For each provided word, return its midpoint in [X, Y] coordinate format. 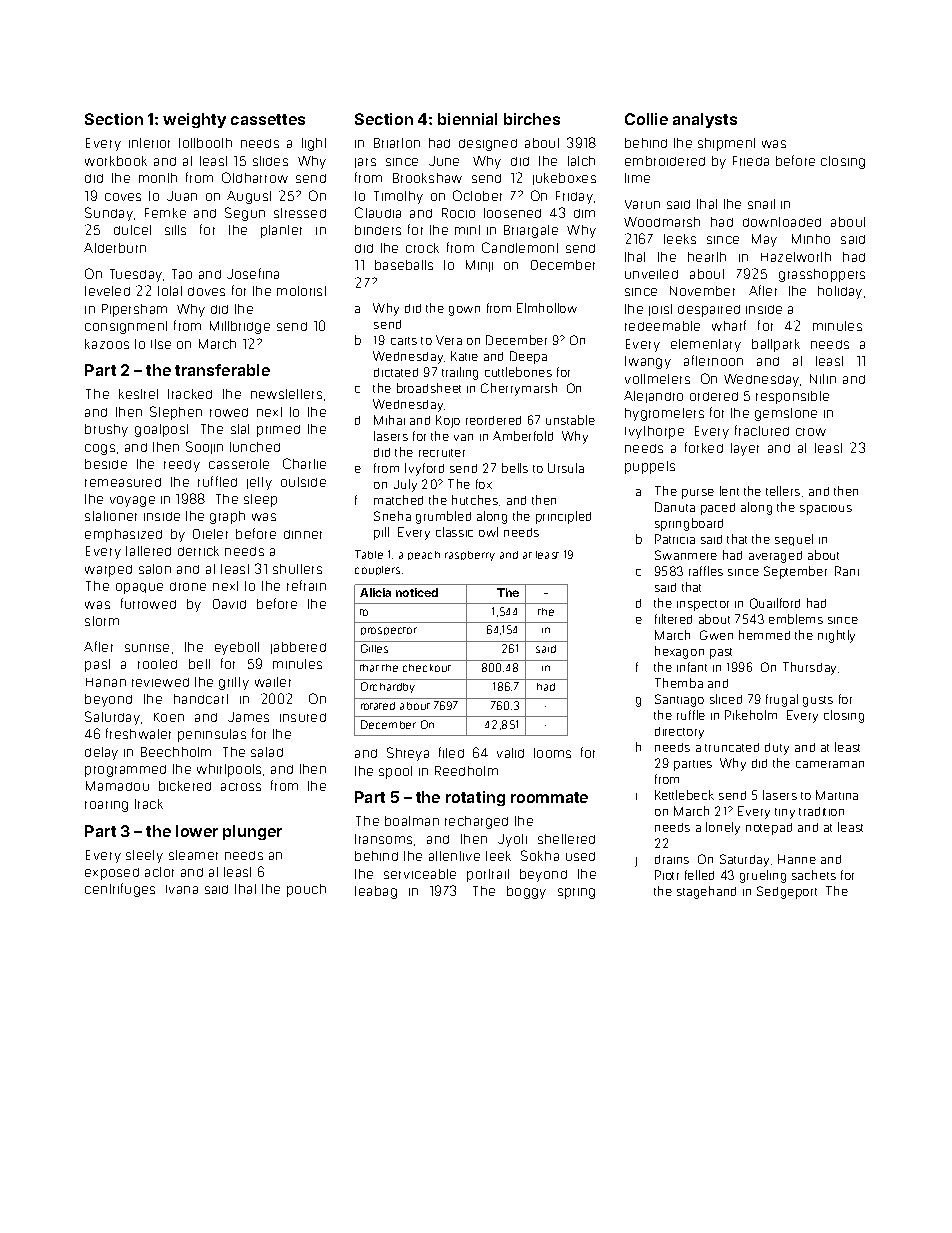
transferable [222, 370]
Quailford [775, 603]
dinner [303, 534]
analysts [705, 120]
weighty [194, 120]
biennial [467, 119]
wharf [729, 325]
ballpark [776, 345]
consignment [126, 327]
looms [552, 753]
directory [679, 733]
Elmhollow [547, 308]
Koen [169, 717]
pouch [306, 890]
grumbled [443, 517]
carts [404, 341]
